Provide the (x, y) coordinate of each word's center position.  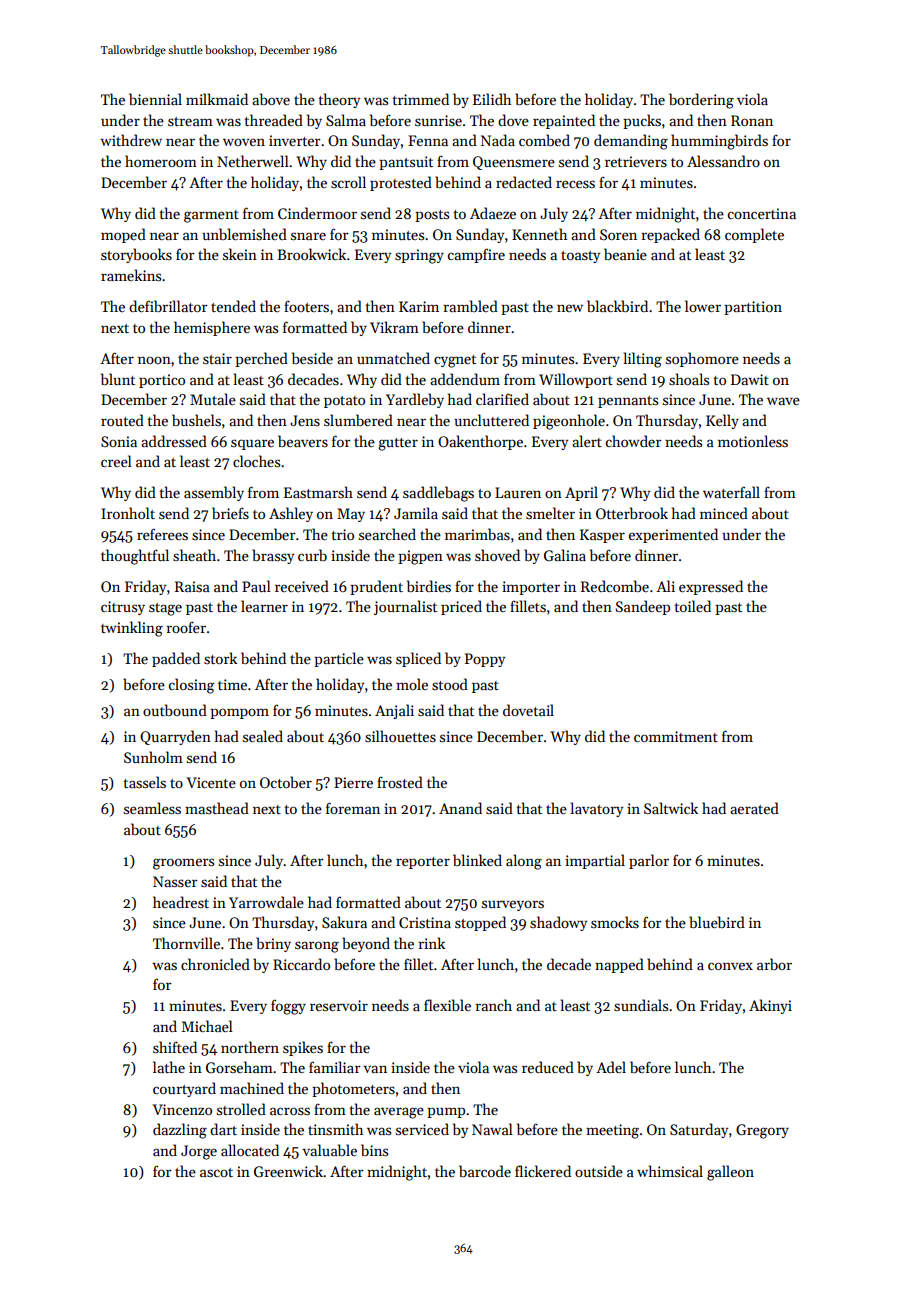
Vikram (394, 327)
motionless (753, 441)
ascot (216, 1172)
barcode (485, 1171)
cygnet (455, 361)
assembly (214, 493)
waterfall (731, 492)
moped (123, 235)
